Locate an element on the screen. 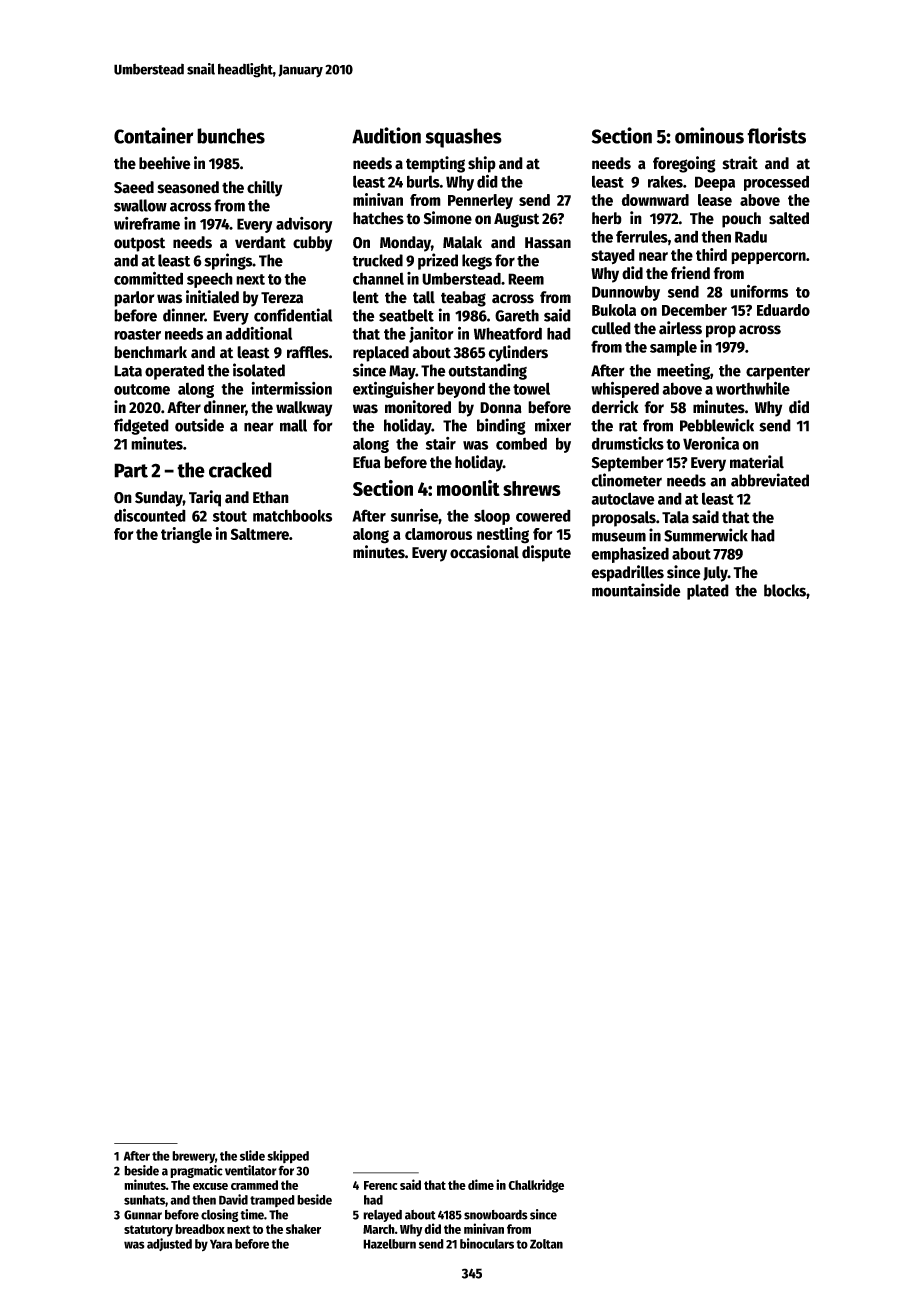  janitor is located at coordinates (431, 335).
